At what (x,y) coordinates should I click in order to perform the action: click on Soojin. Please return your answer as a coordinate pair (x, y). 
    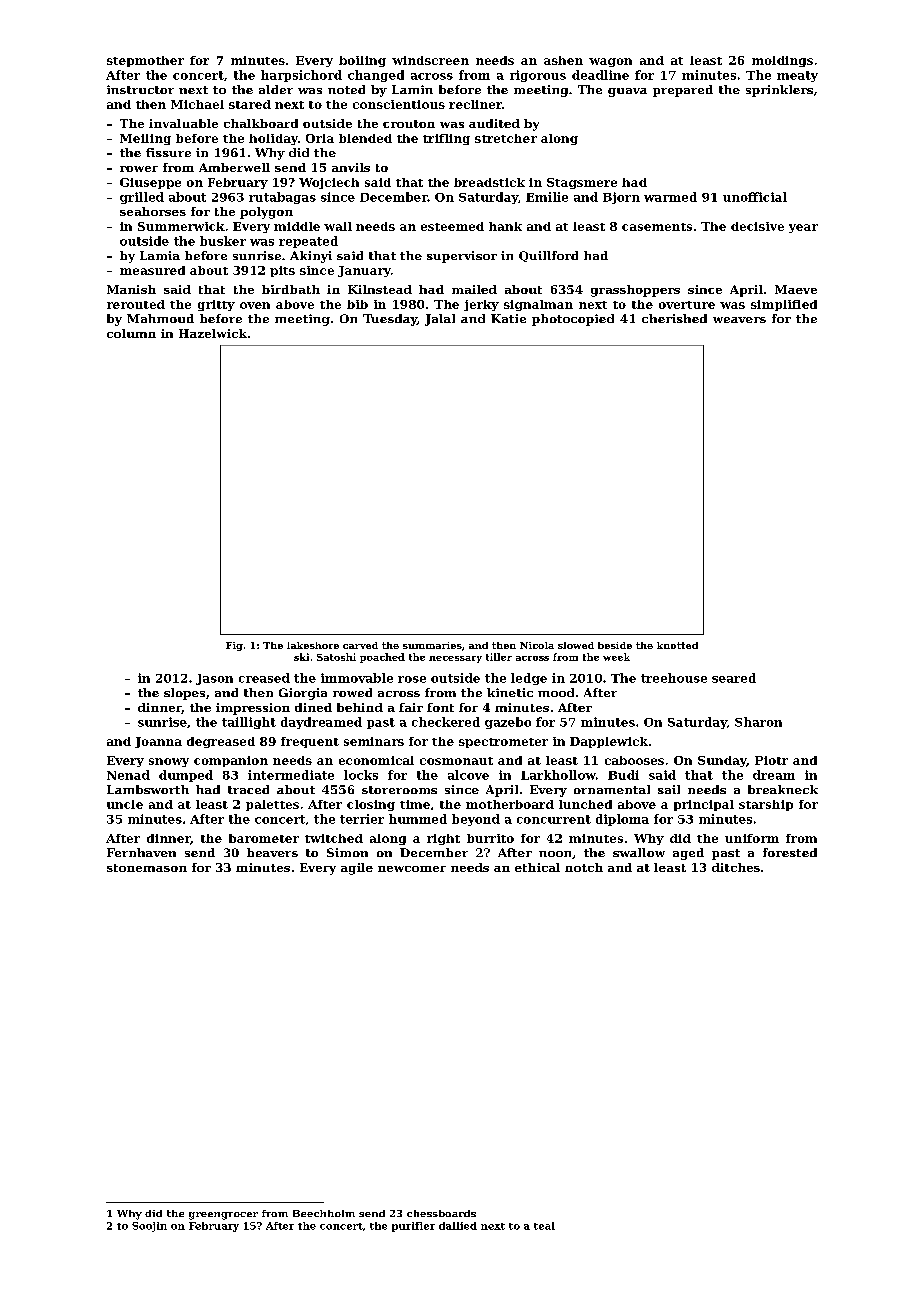
    Looking at the image, I should click on (149, 1227).
